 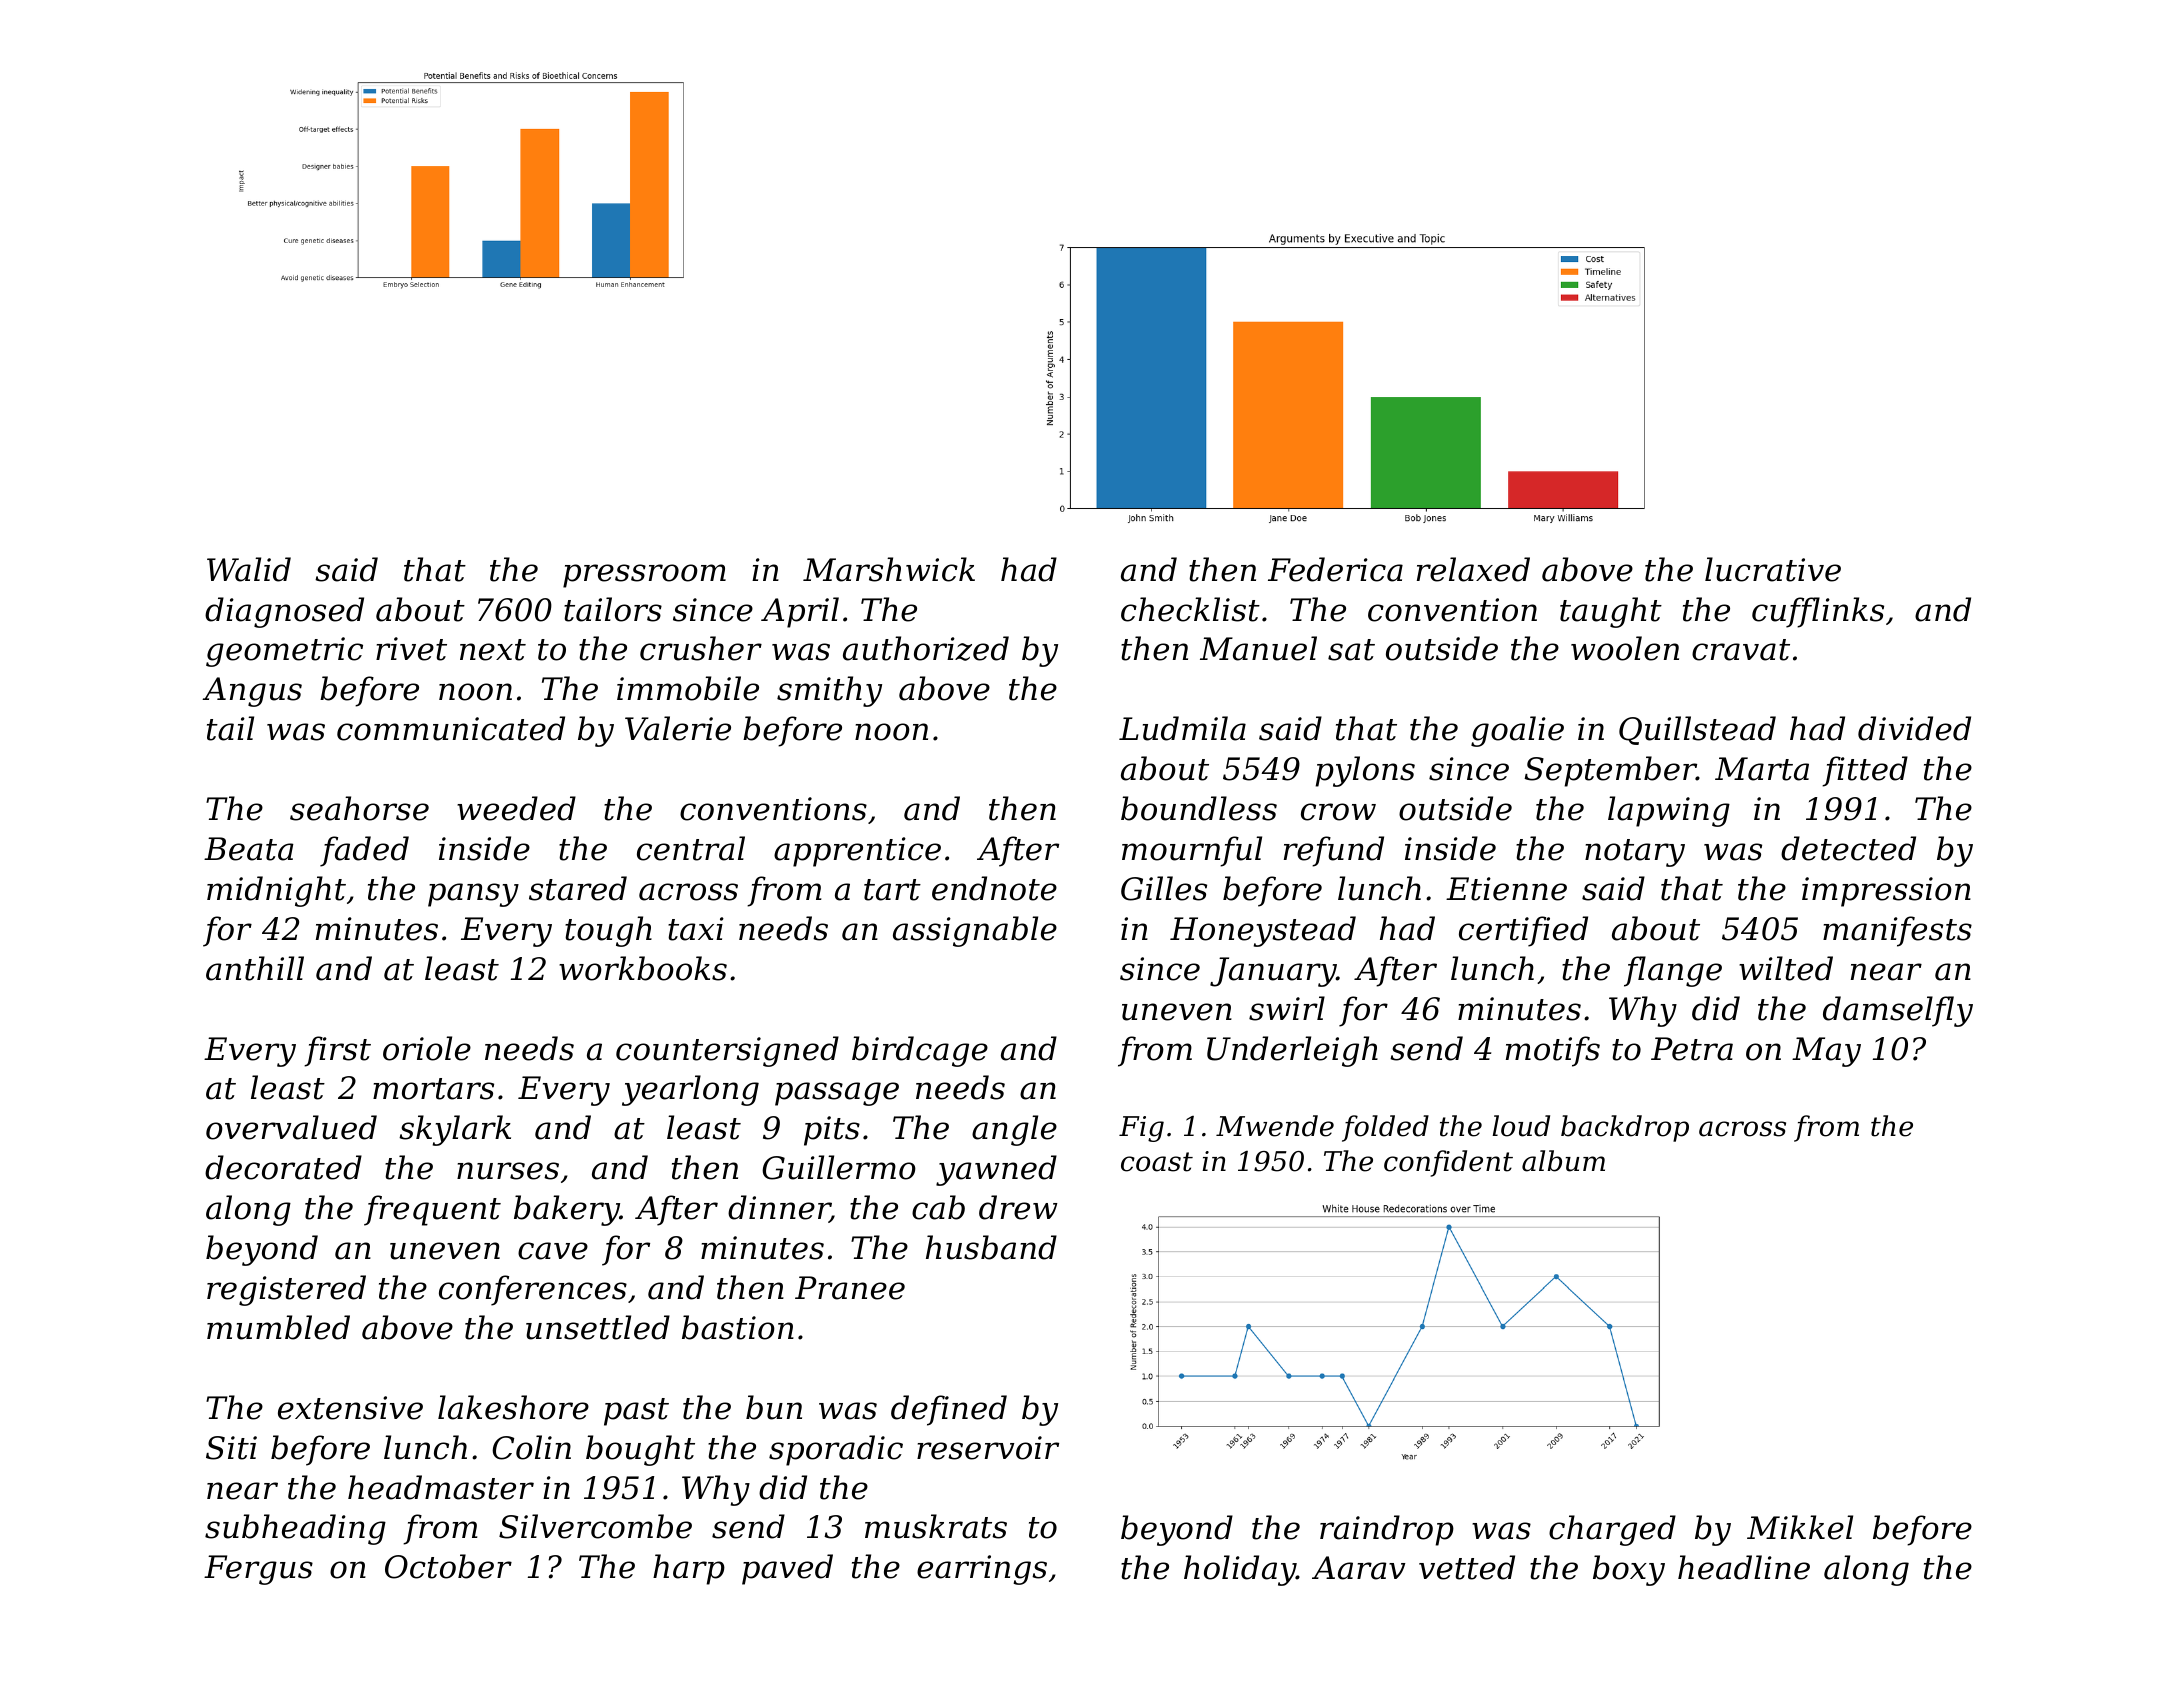 I want to click on boxy, so click(x=1629, y=1570).
